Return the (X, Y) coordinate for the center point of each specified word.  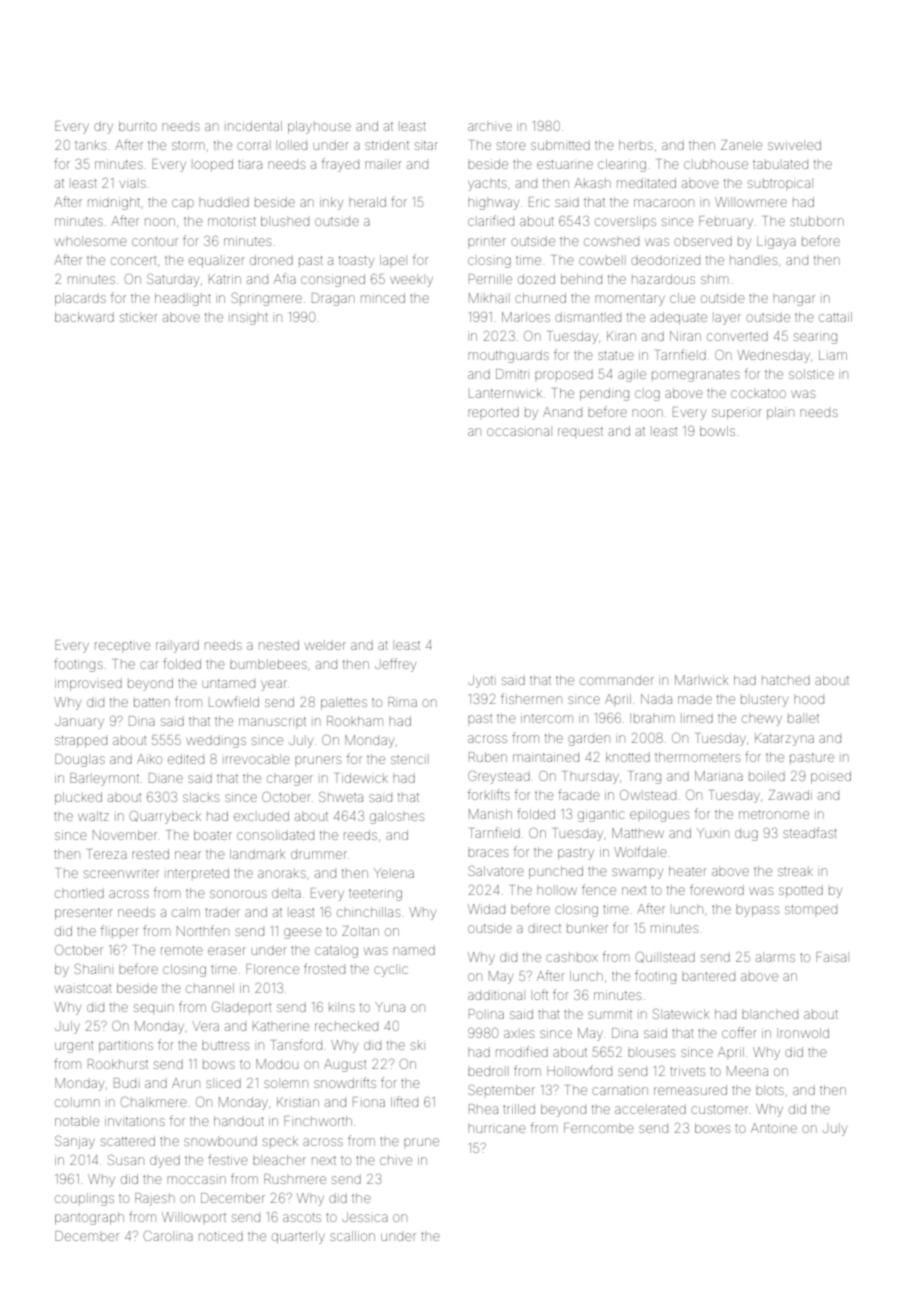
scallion (352, 1236)
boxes (712, 1128)
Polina (486, 1014)
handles (753, 261)
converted (737, 336)
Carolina (168, 1236)
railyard (177, 646)
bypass (757, 911)
